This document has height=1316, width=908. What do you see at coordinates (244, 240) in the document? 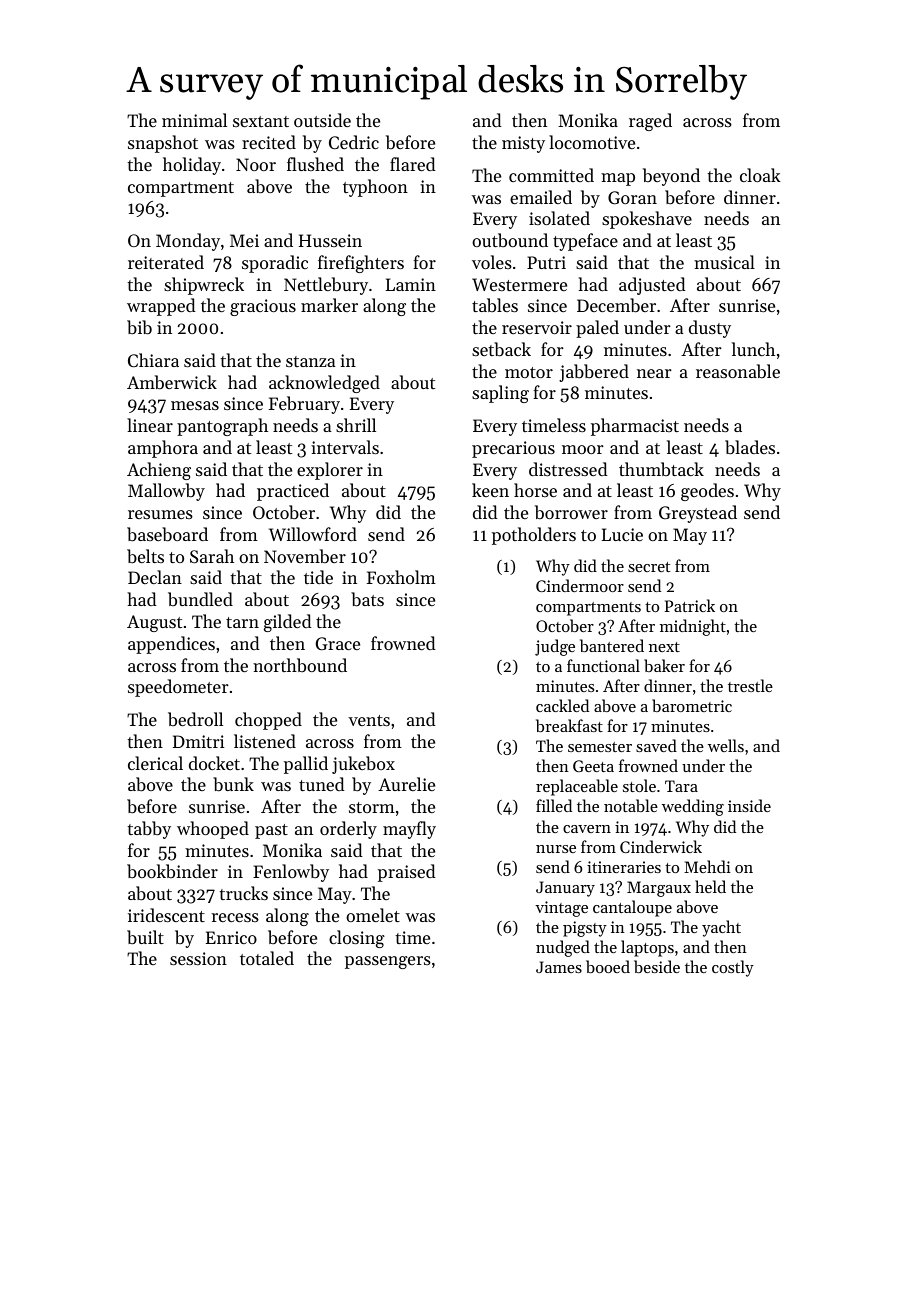
I see `Mei` at bounding box center [244, 240].
